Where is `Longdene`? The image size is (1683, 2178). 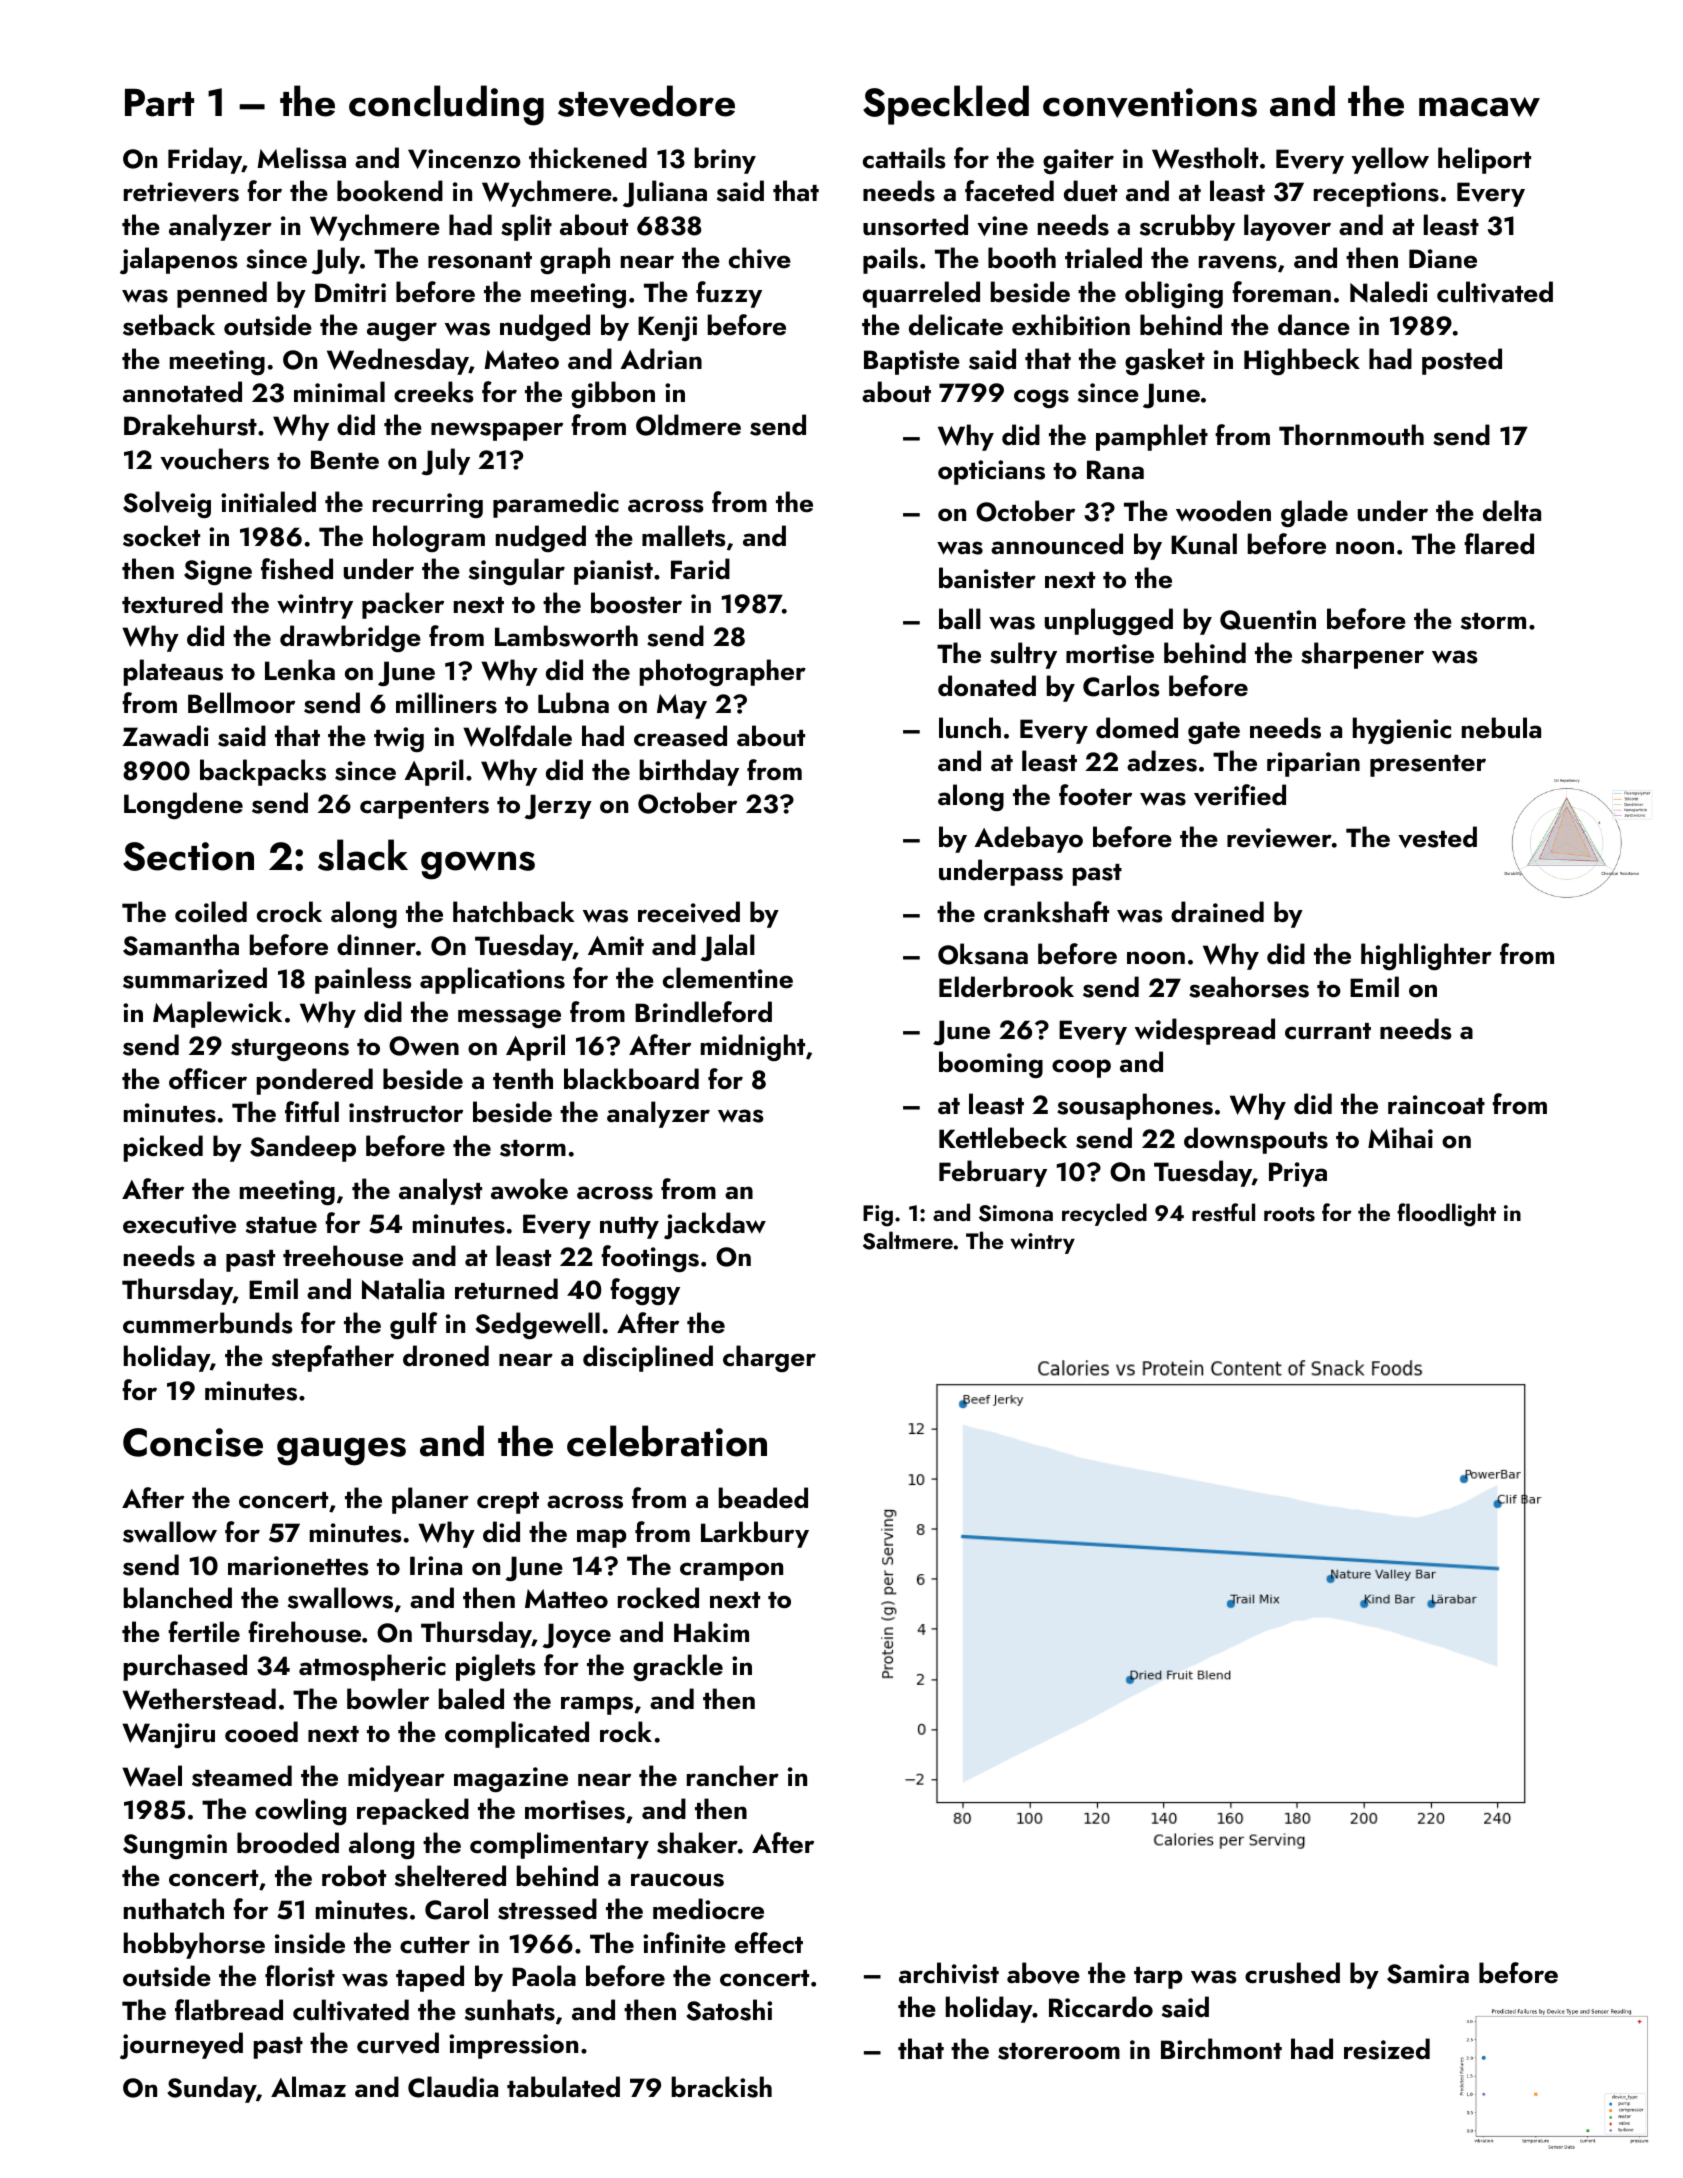
Longdene is located at coordinates (183, 805).
